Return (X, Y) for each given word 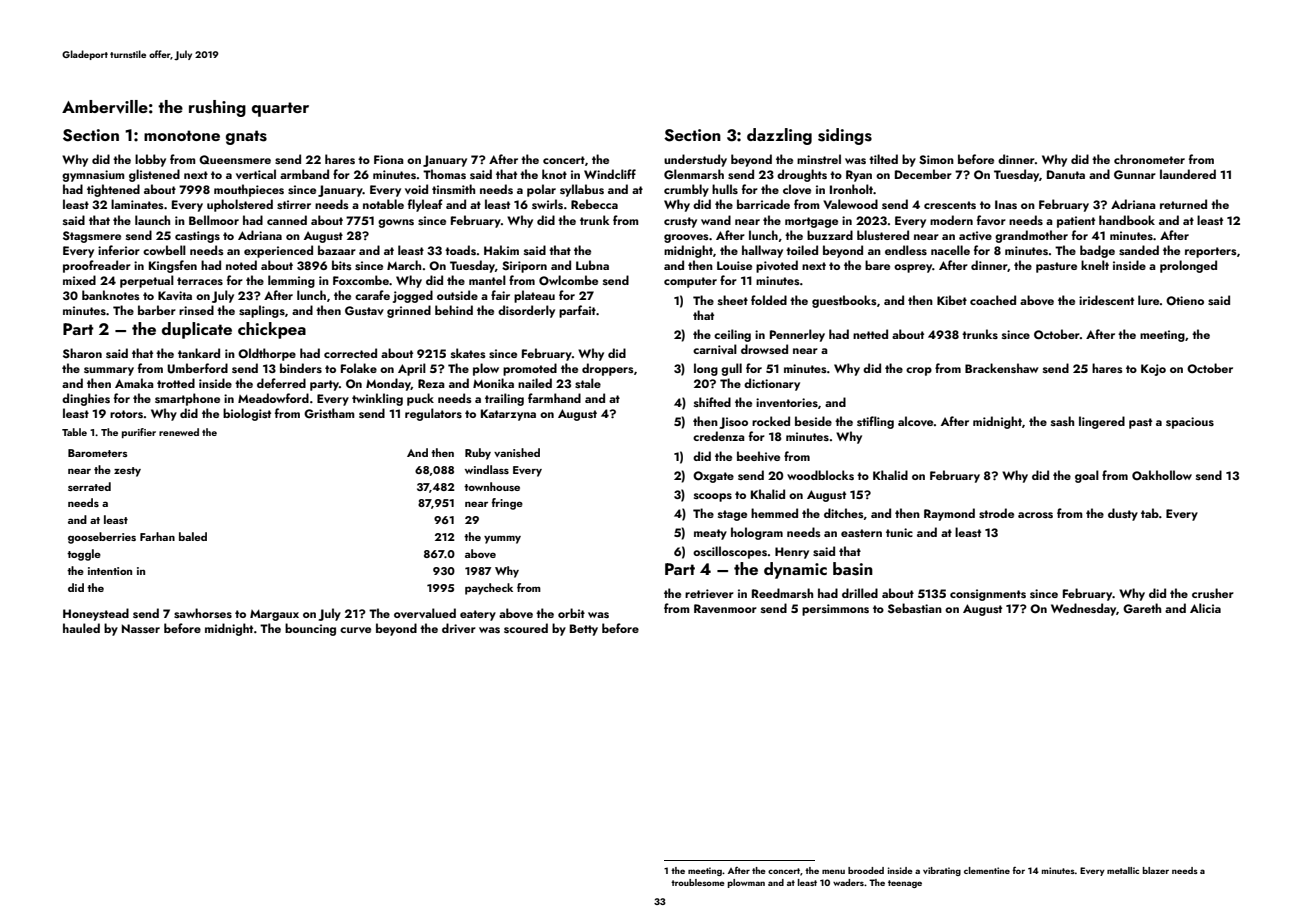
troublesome (698, 882)
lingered (1102, 422)
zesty (127, 472)
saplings (262, 311)
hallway (762, 251)
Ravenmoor (725, 608)
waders (848, 882)
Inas (1006, 204)
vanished (517, 452)
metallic (1123, 870)
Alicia (1205, 608)
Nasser (141, 628)
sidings (845, 136)
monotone (182, 135)
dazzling (779, 136)
